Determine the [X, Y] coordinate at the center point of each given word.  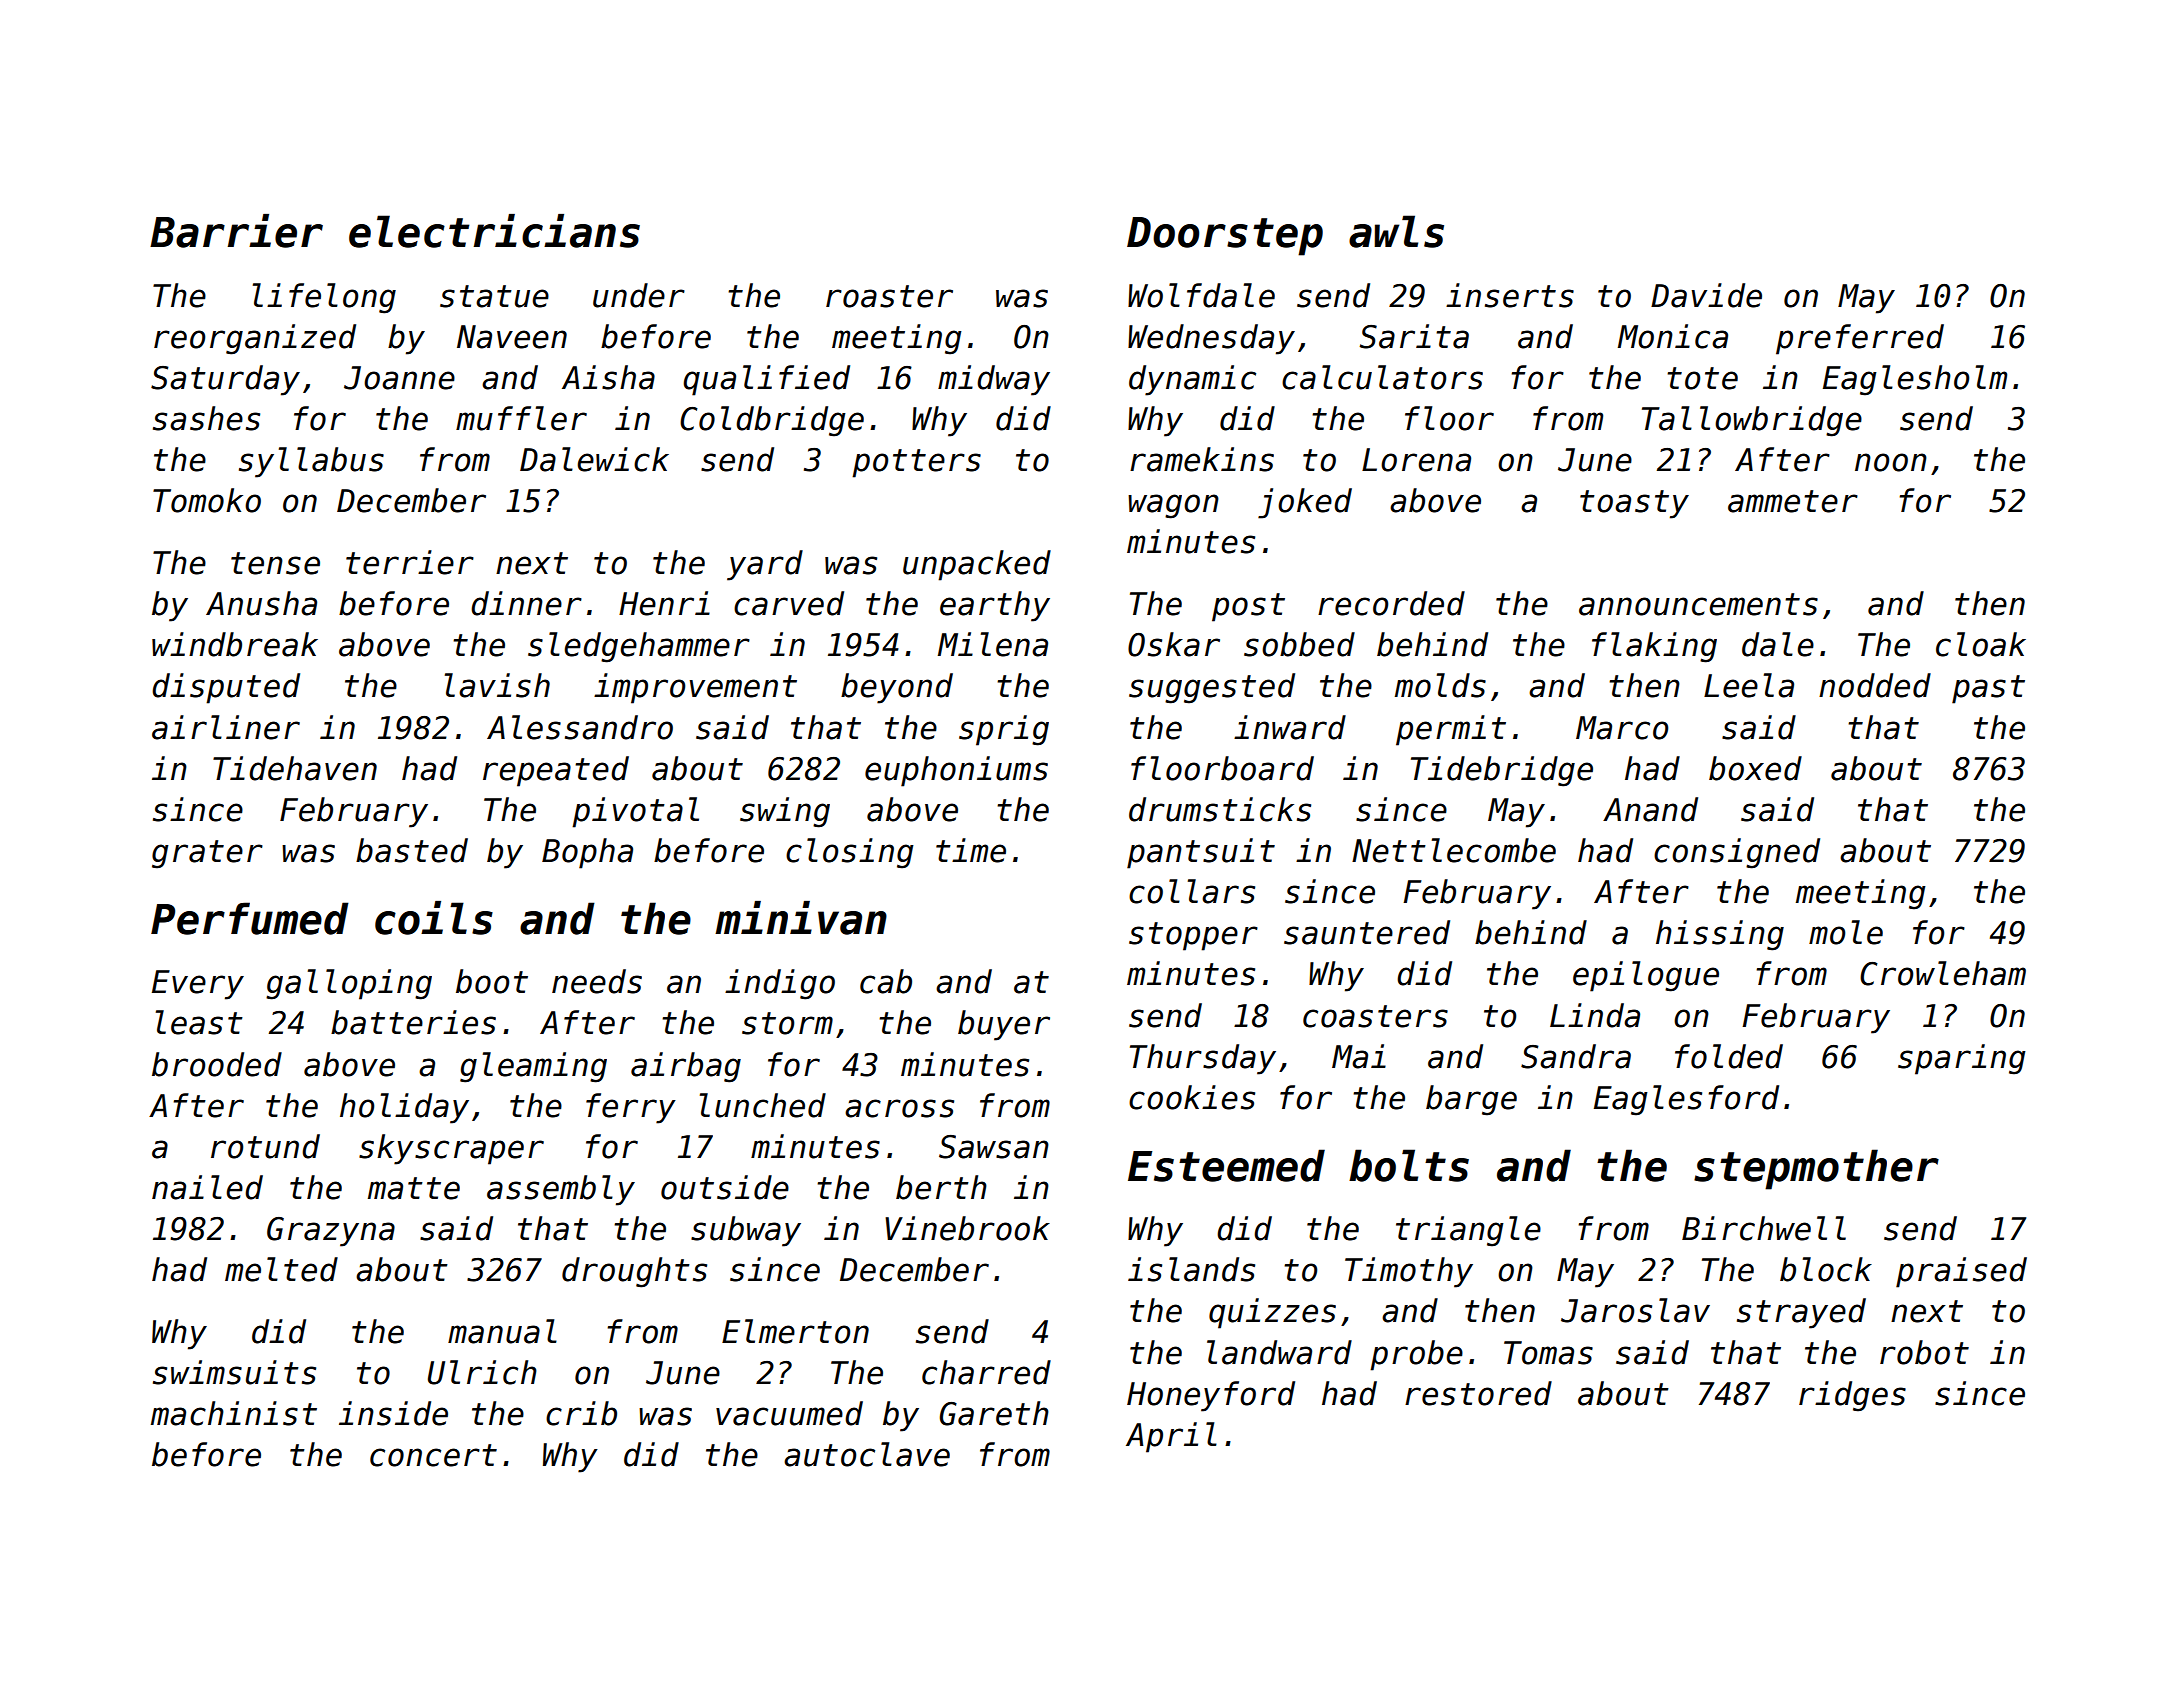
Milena [993, 644]
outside [725, 1187]
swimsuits [234, 1372]
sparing [1962, 1059]
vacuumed [789, 1413]
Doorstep [1225, 236]
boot [492, 981]
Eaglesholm [1915, 380]
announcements [1698, 604]
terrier [410, 562]
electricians [494, 231]
